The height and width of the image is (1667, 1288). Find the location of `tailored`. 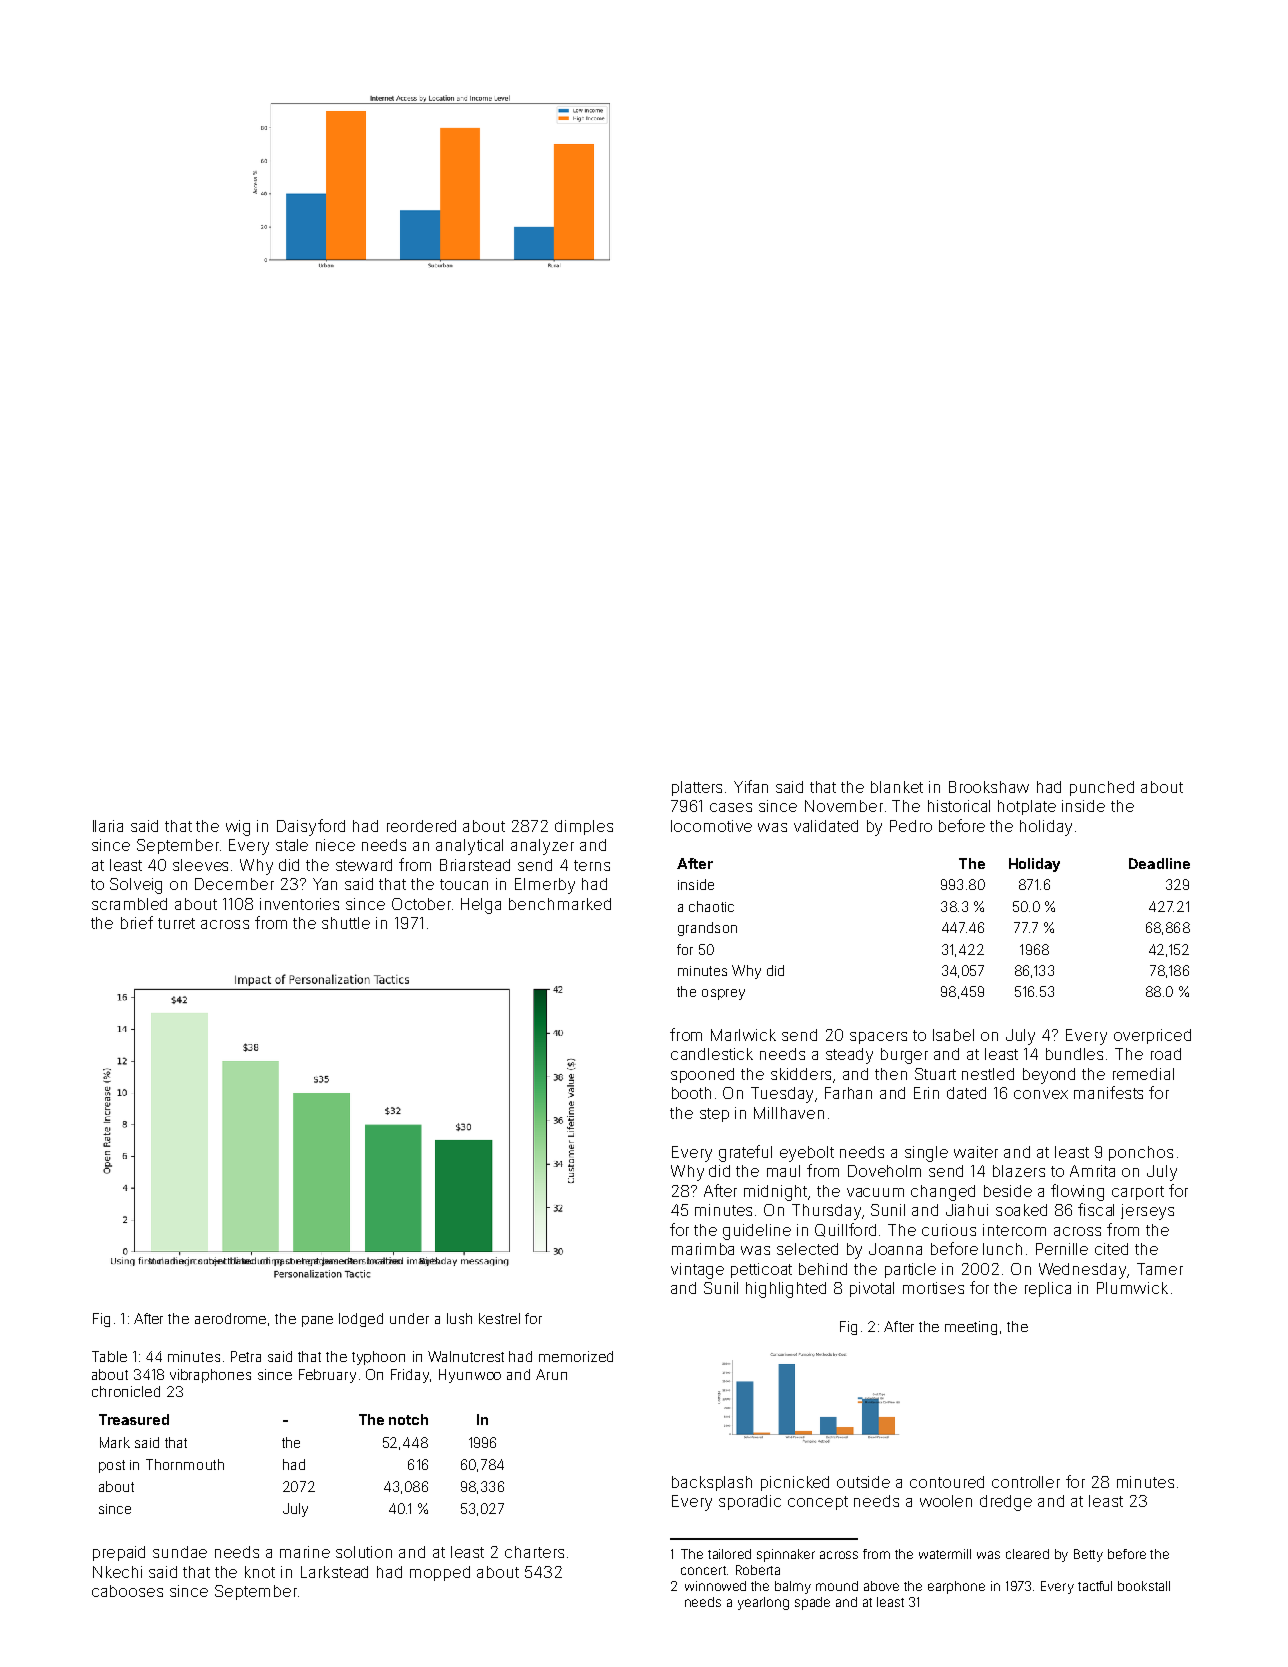

tailored is located at coordinates (729, 1554).
